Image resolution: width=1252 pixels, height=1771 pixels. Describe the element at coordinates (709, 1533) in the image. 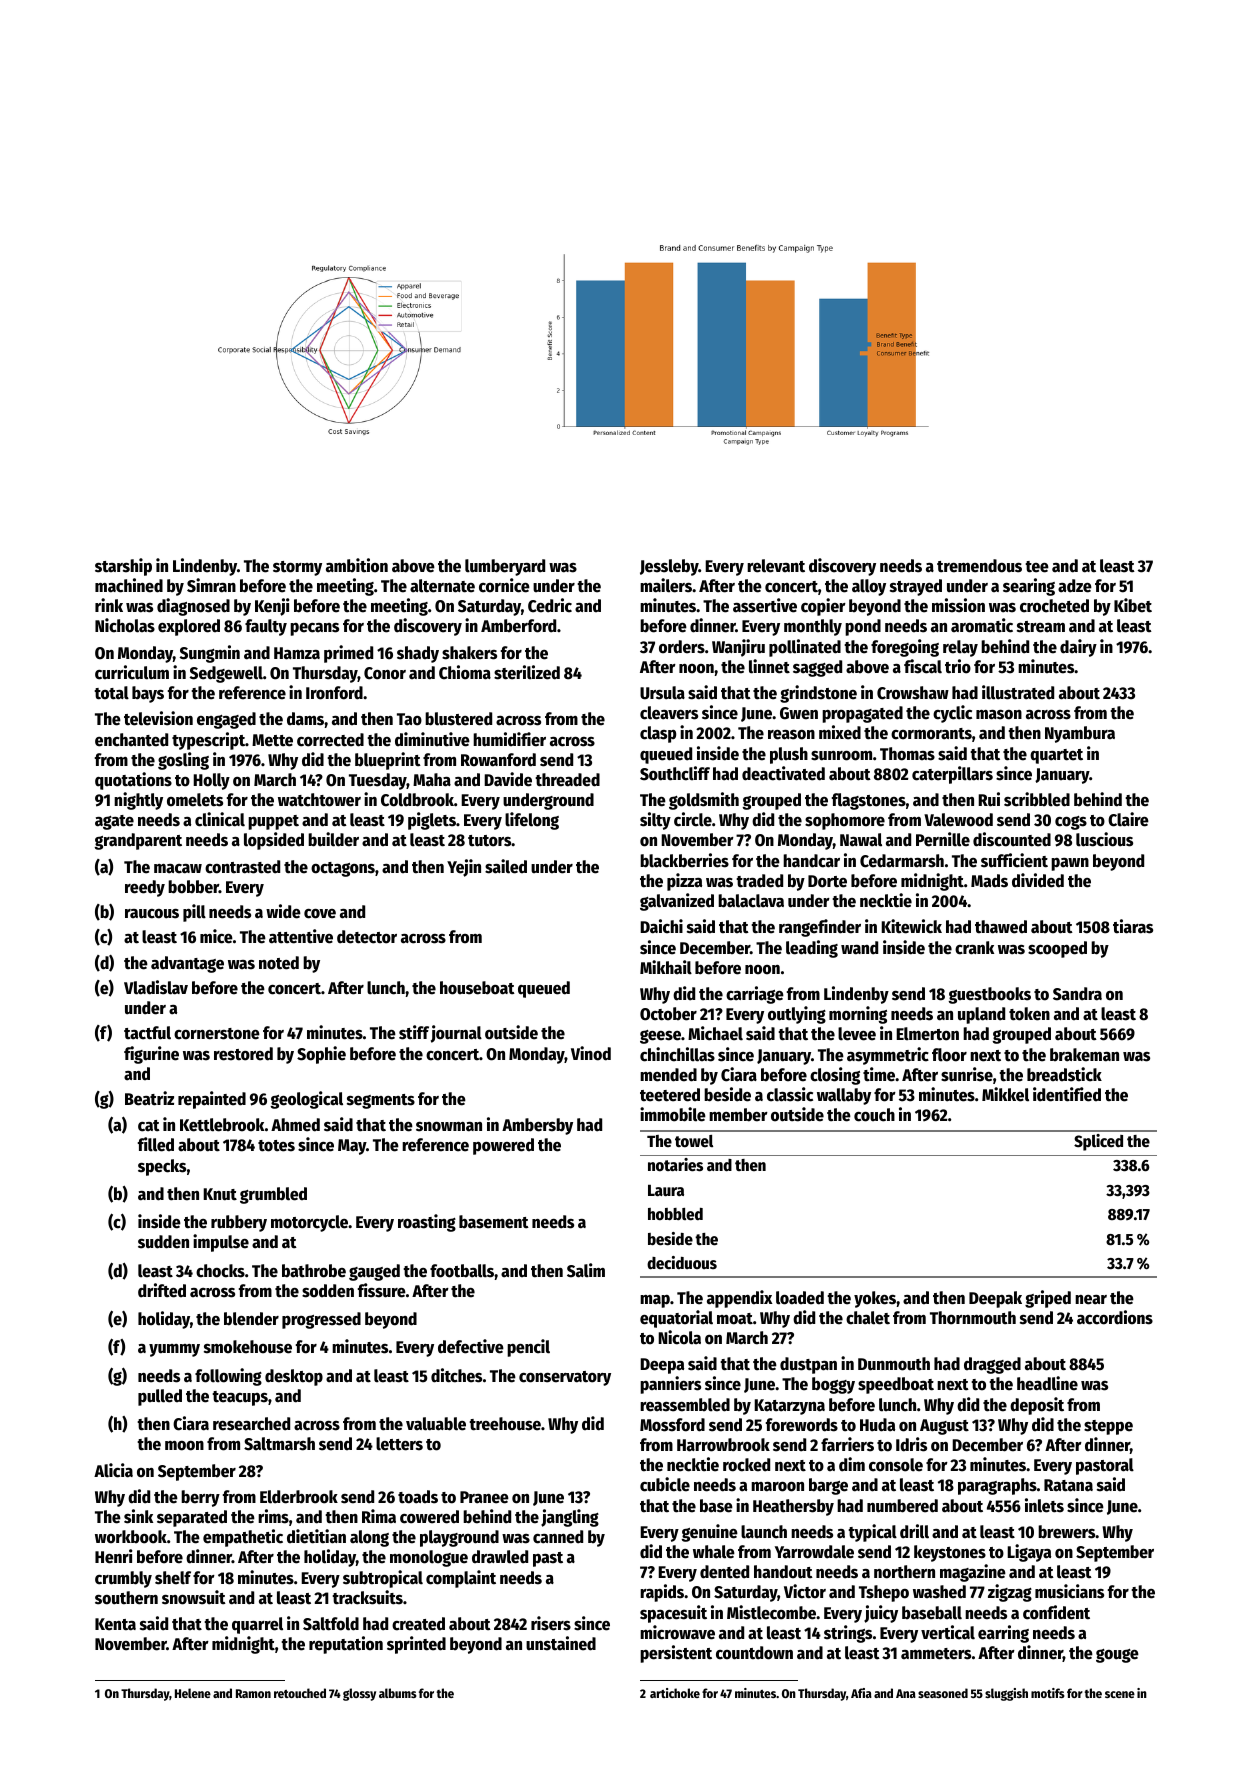

I see `genuine` at that location.
